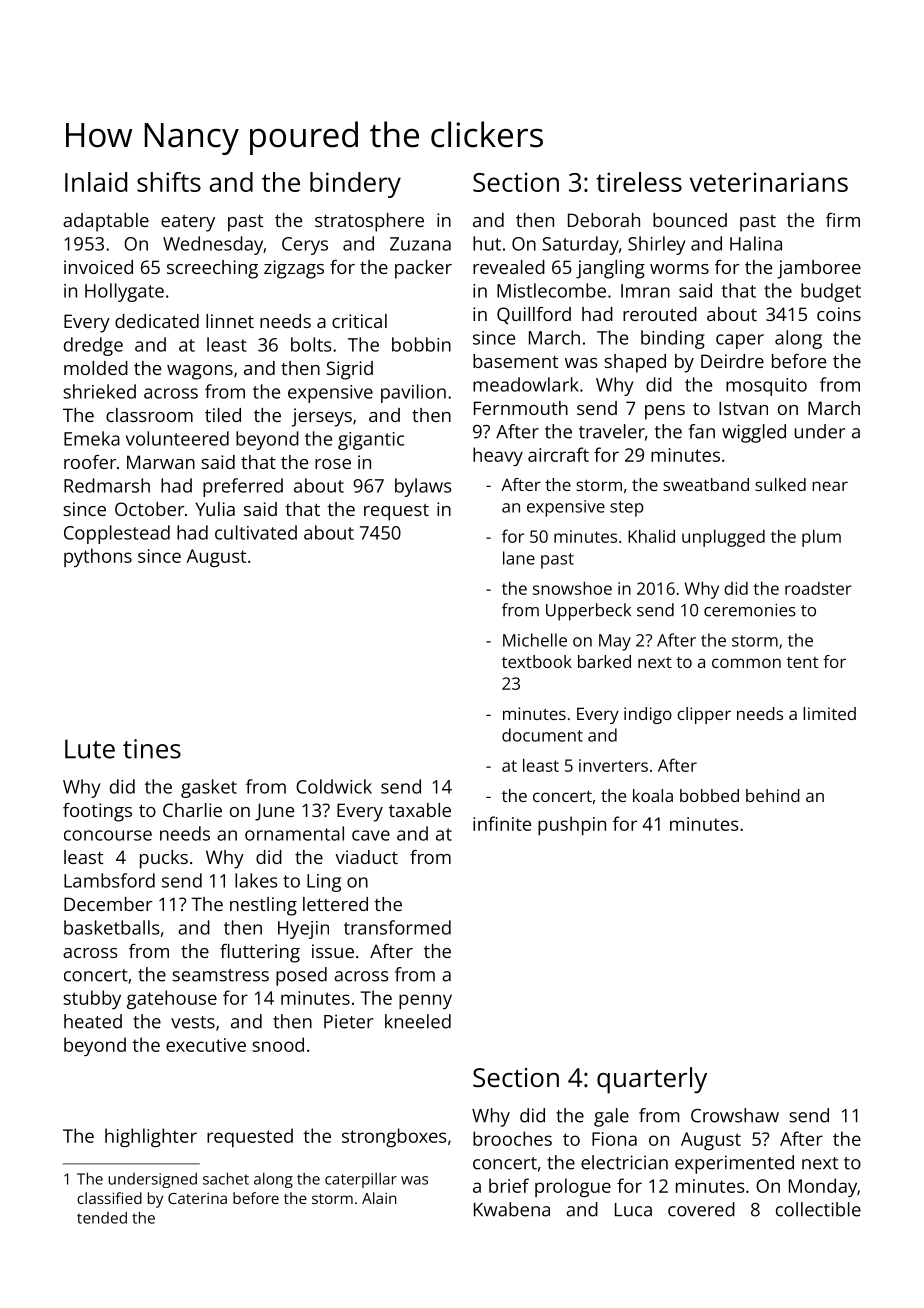 This screenshot has width=924, height=1308. Describe the element at coordinates (90, 749) in the screenshot. I see `Lute` at that location.
